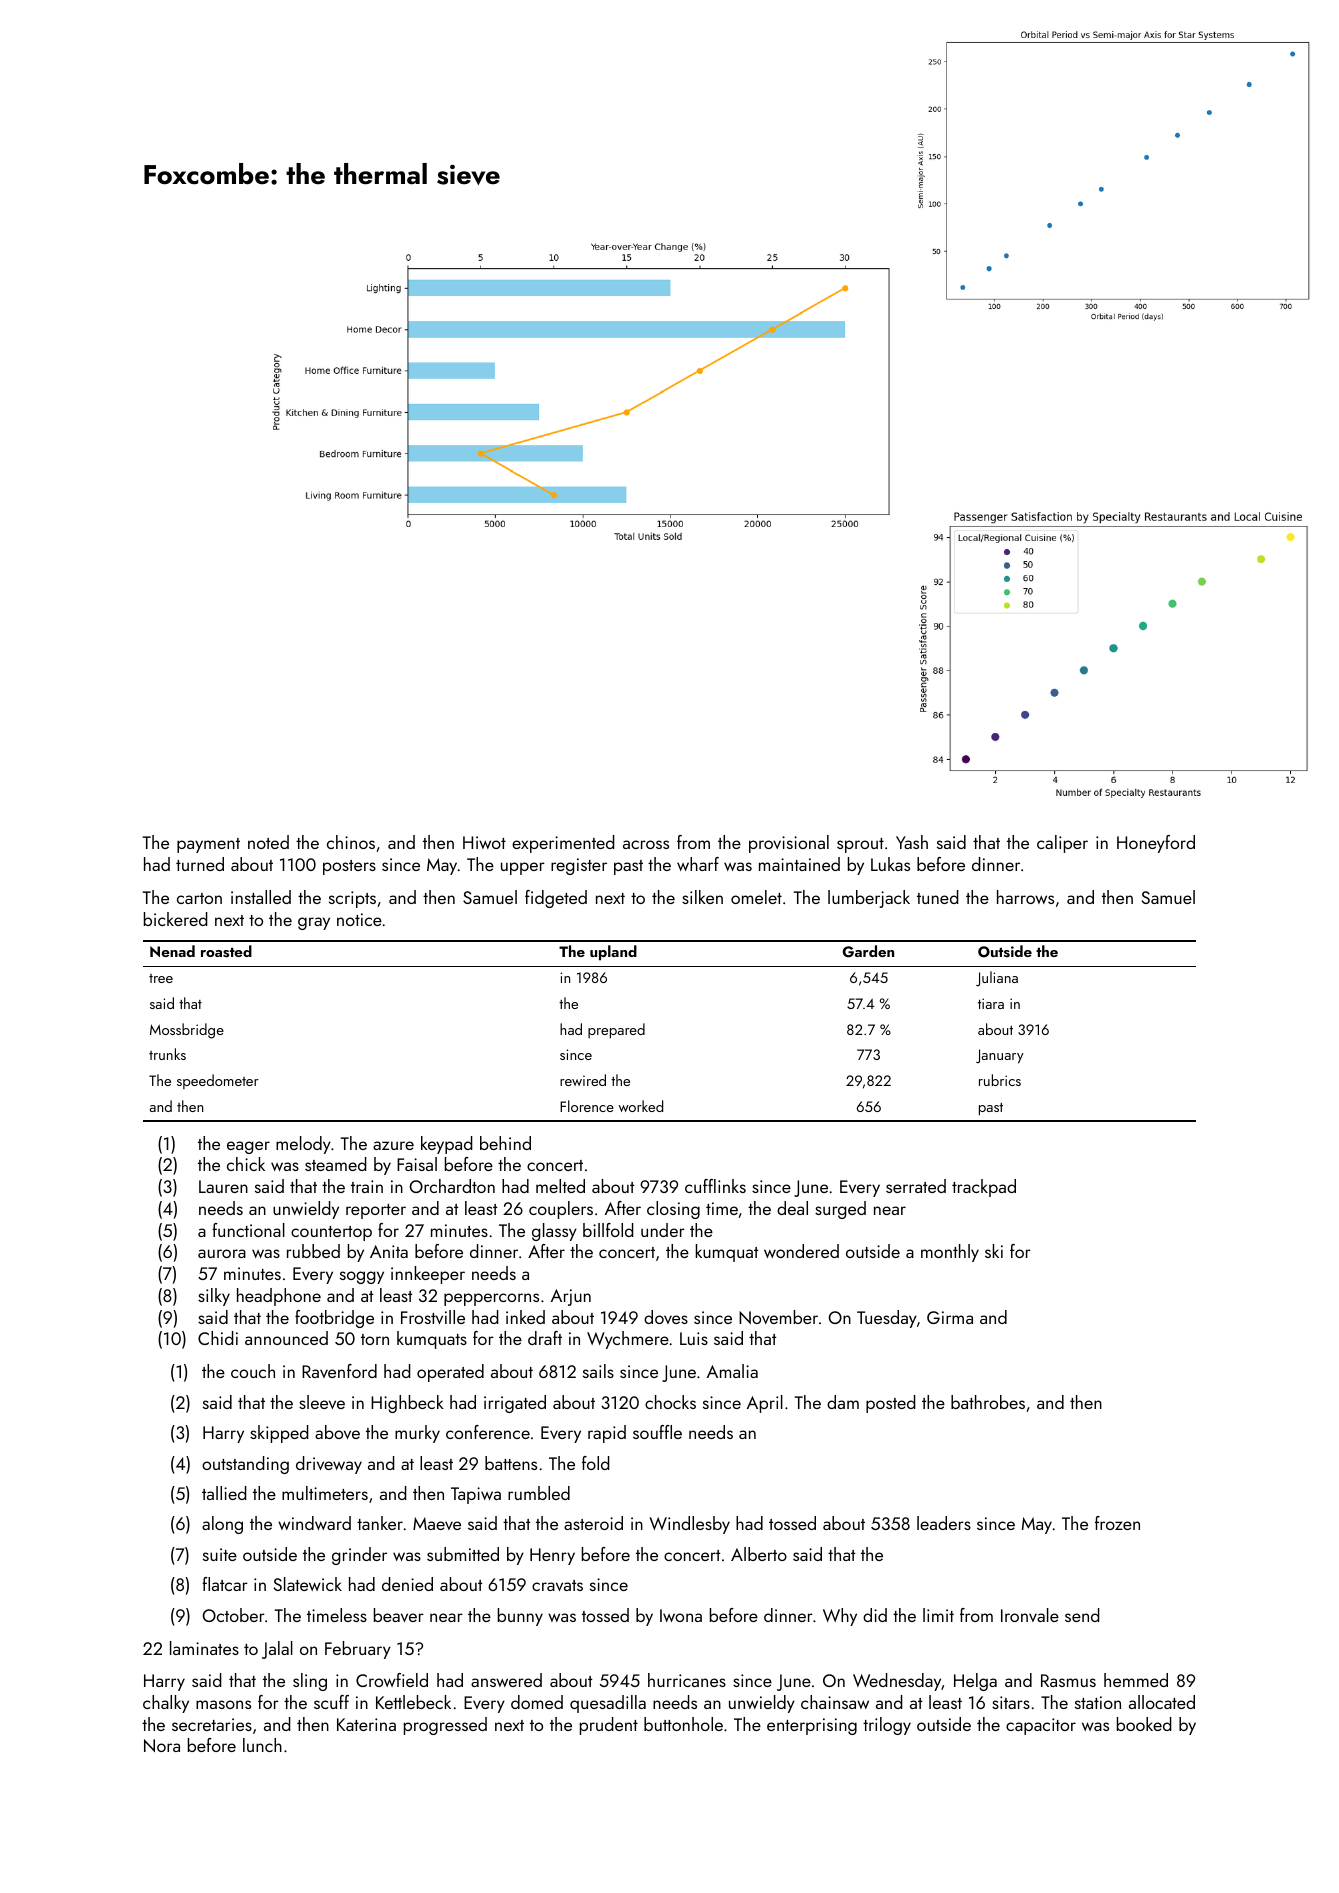  Describe the element at coordinates (208, 845) in the document. I see `payment` at that location.
